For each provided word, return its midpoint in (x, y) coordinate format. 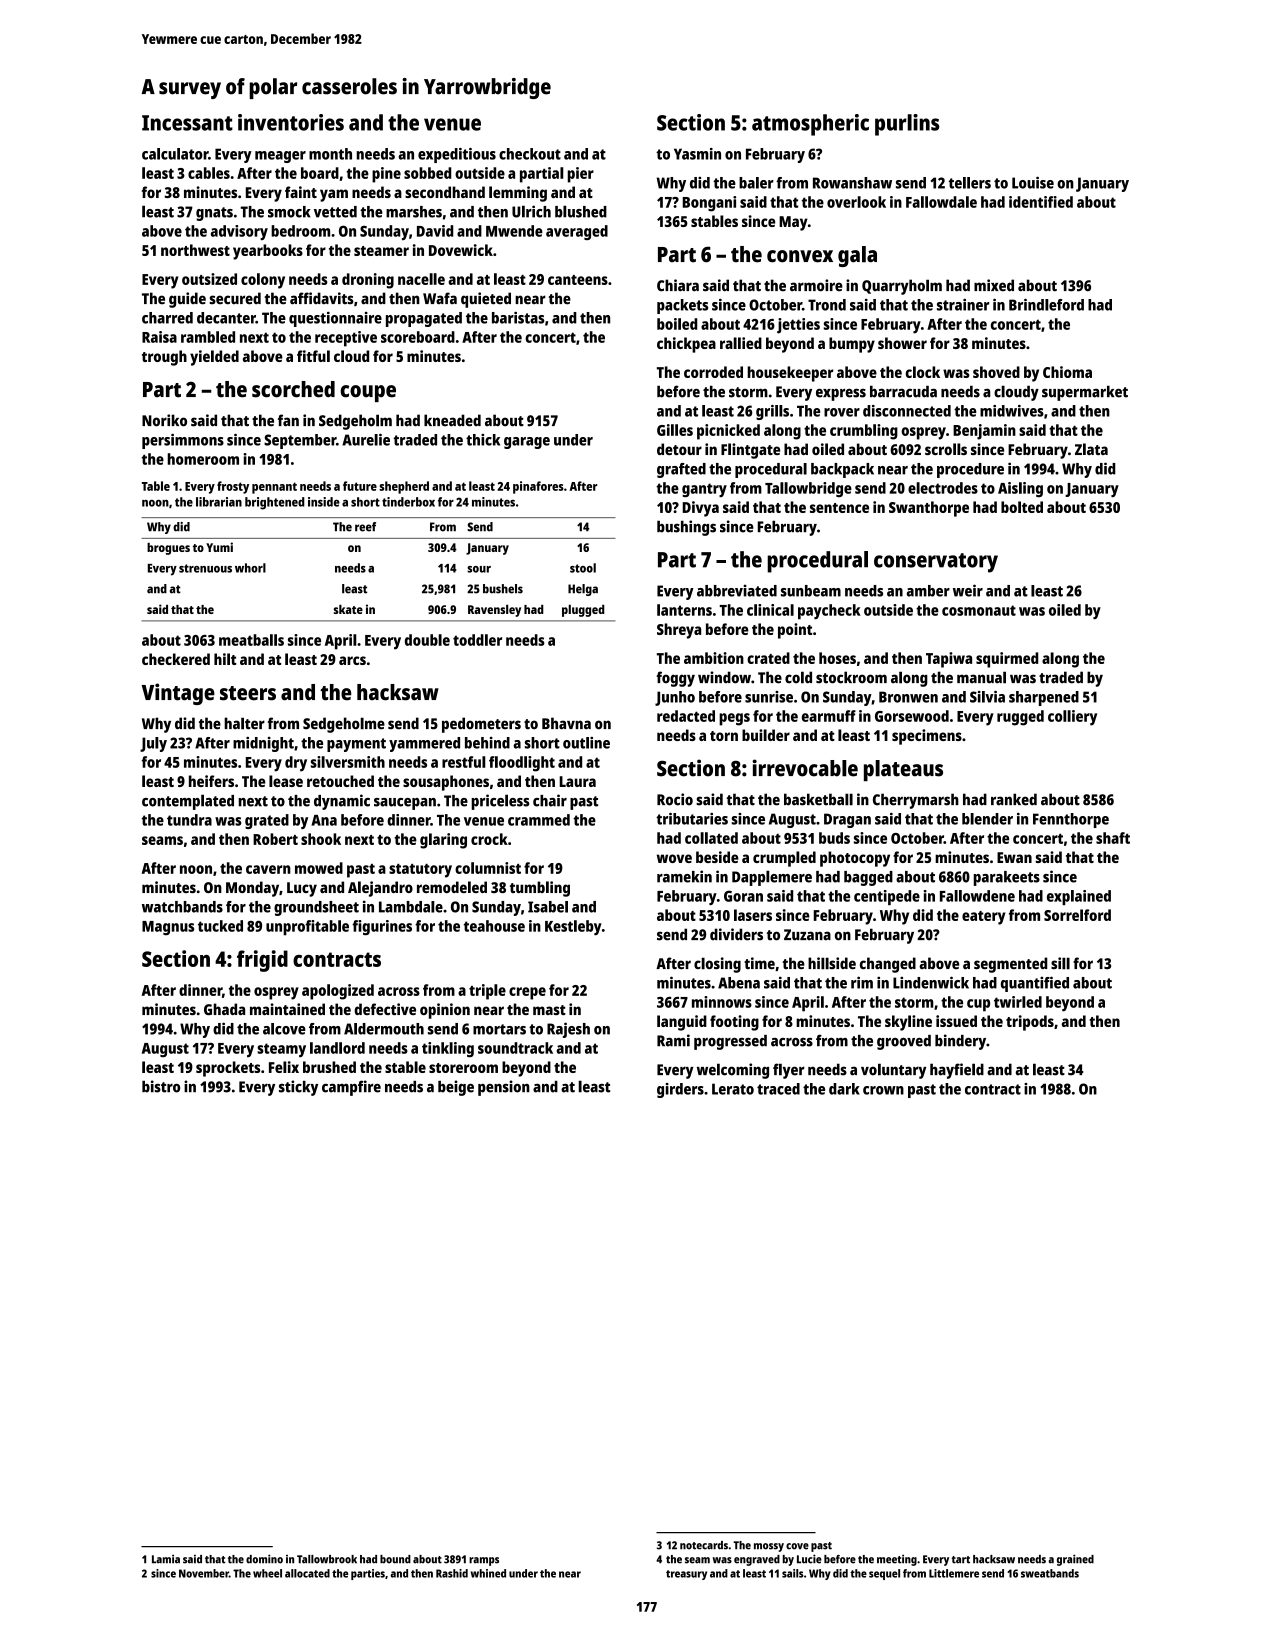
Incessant (187, 123)
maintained (287, 1009)
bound (395, 1559)
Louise (1033, 182)
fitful (313, 356)
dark (844, 1089)
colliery (1072, 718)
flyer (789, 1071)
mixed (994, 285)
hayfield (957, 1071)
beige (456, 1088)
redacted (686, 716)
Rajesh (568, 1030)
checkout (530, 154)
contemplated (188, 802)
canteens (578, 280)
